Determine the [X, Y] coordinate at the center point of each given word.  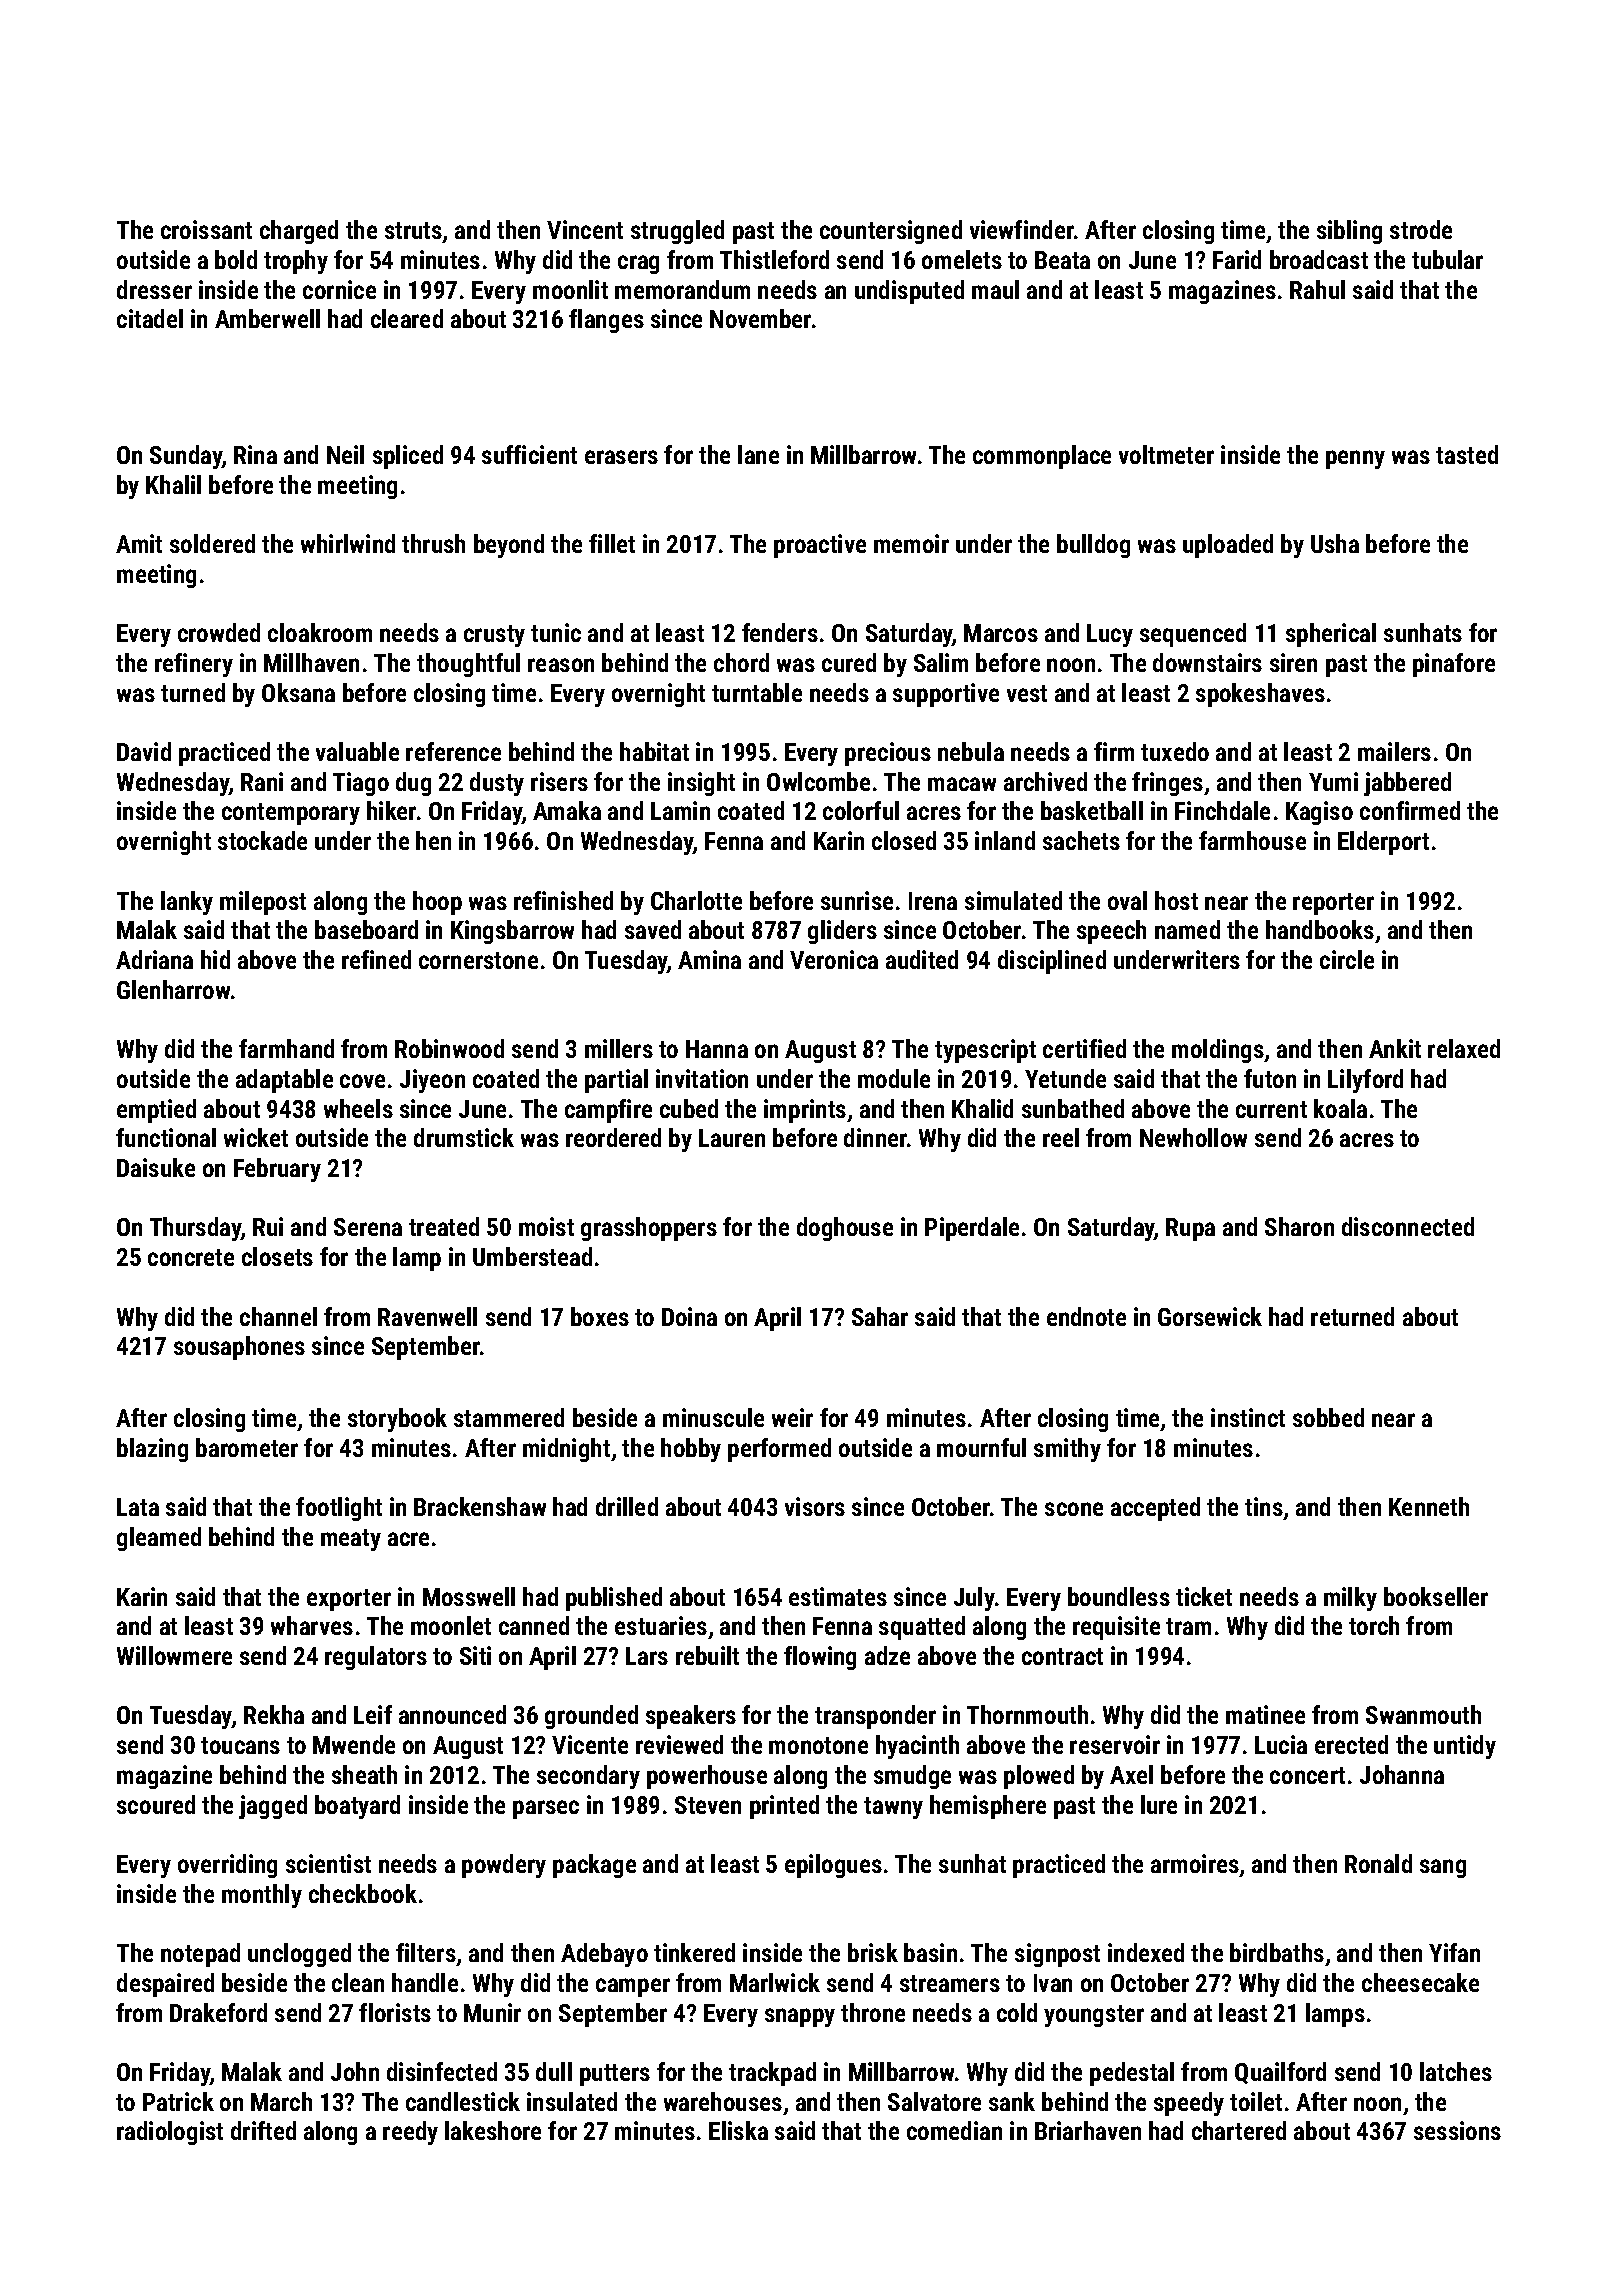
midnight [566, 1450]
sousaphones [239, 1348]
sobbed [1328, 1417]
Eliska [738, 2130]
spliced [408, 457]
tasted [1467, 454]
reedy [410, 2133]
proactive [820, 546]
